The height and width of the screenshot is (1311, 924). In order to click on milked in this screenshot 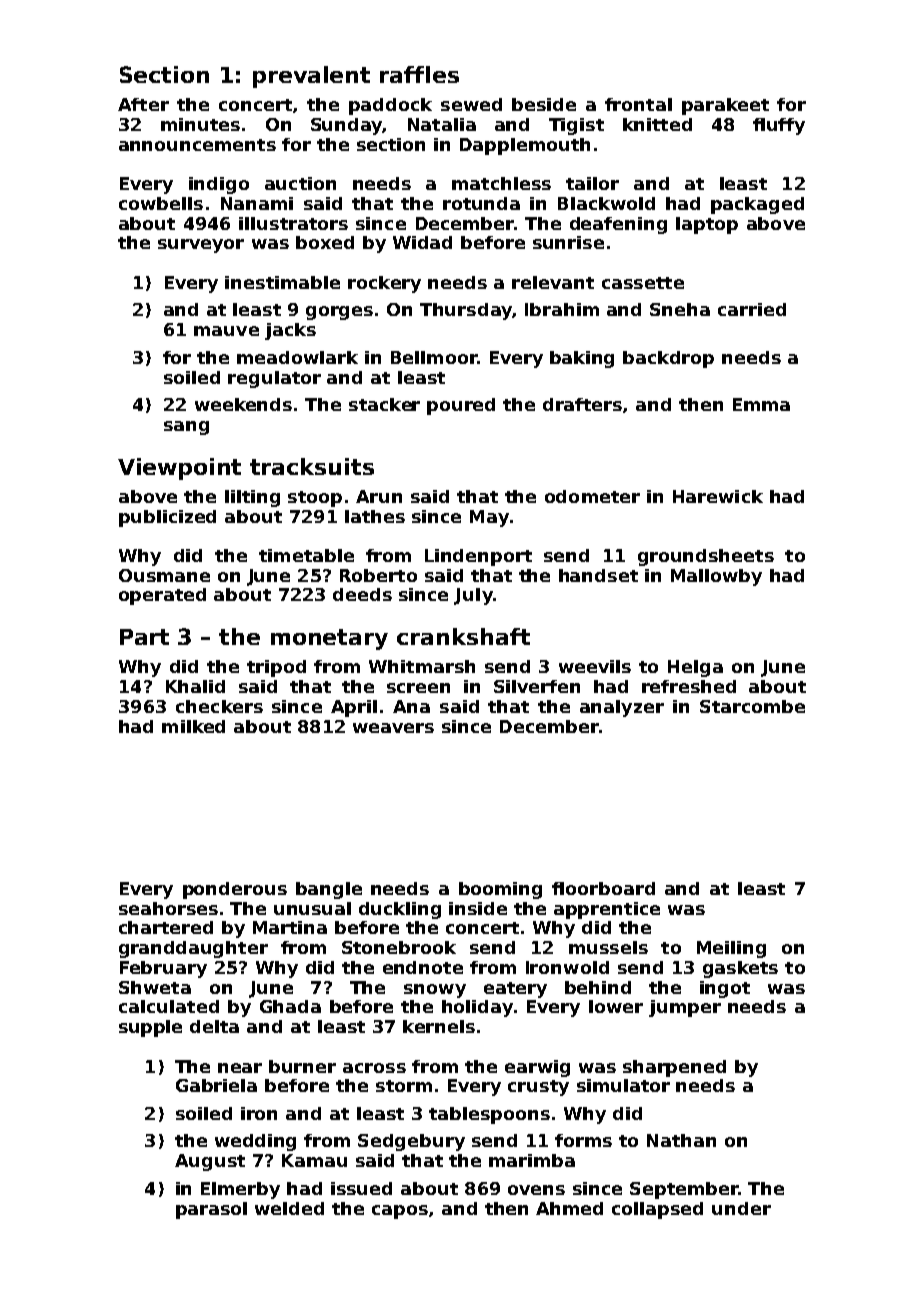, I will do `click(193, 726)`.
